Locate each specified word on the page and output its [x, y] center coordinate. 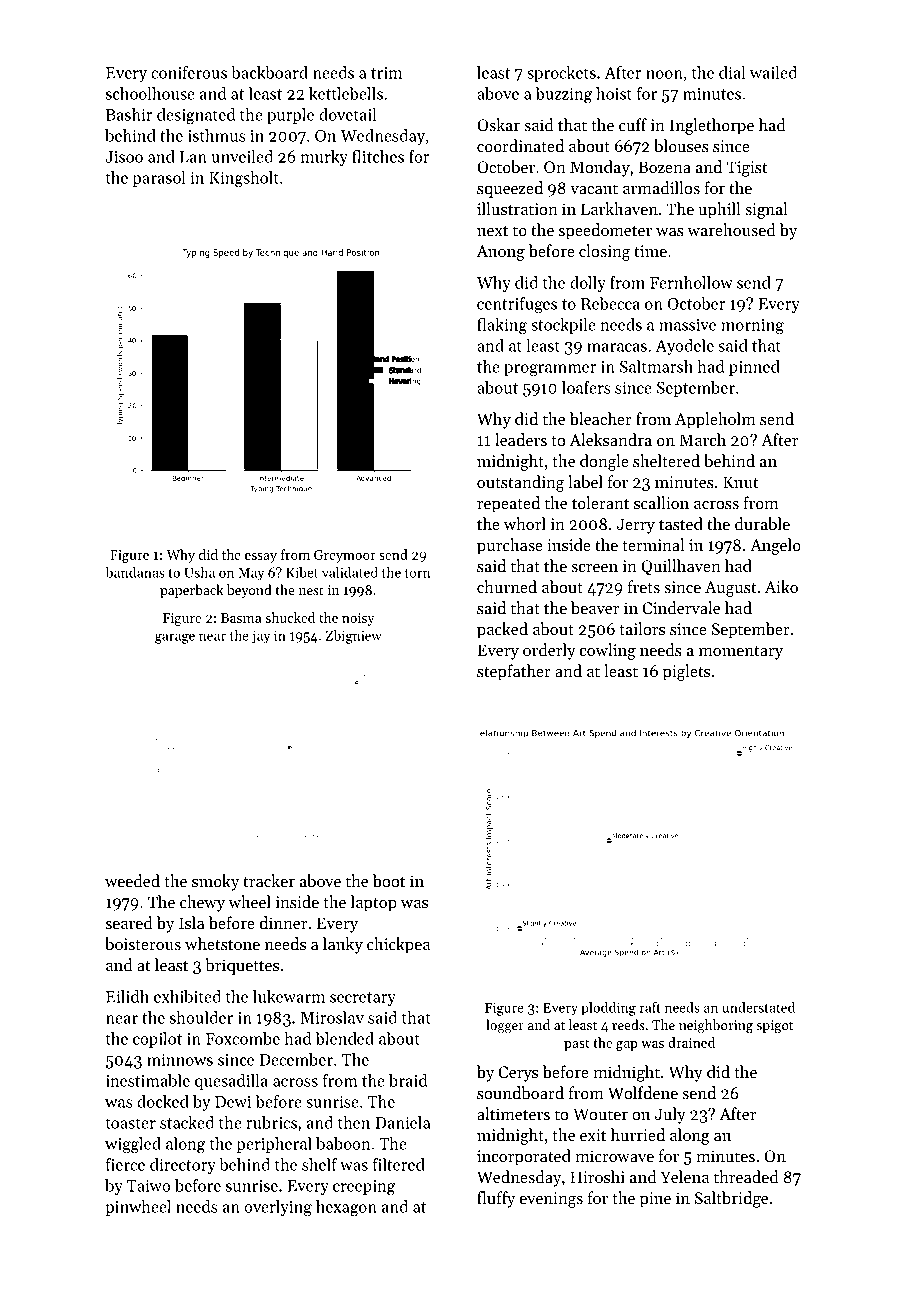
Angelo [775, 546]
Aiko [781, 586]
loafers [586, 387]
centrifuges [517, 305]
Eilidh [127, 996]
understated [758, 1007]
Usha [199, 572]
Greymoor [345, 556]
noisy [358, 619]
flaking [502, 326]
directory [183, 1166]
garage [175, 638]
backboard [269, 72]
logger [505, 1026]
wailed [773, 72]
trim [386, 73]
